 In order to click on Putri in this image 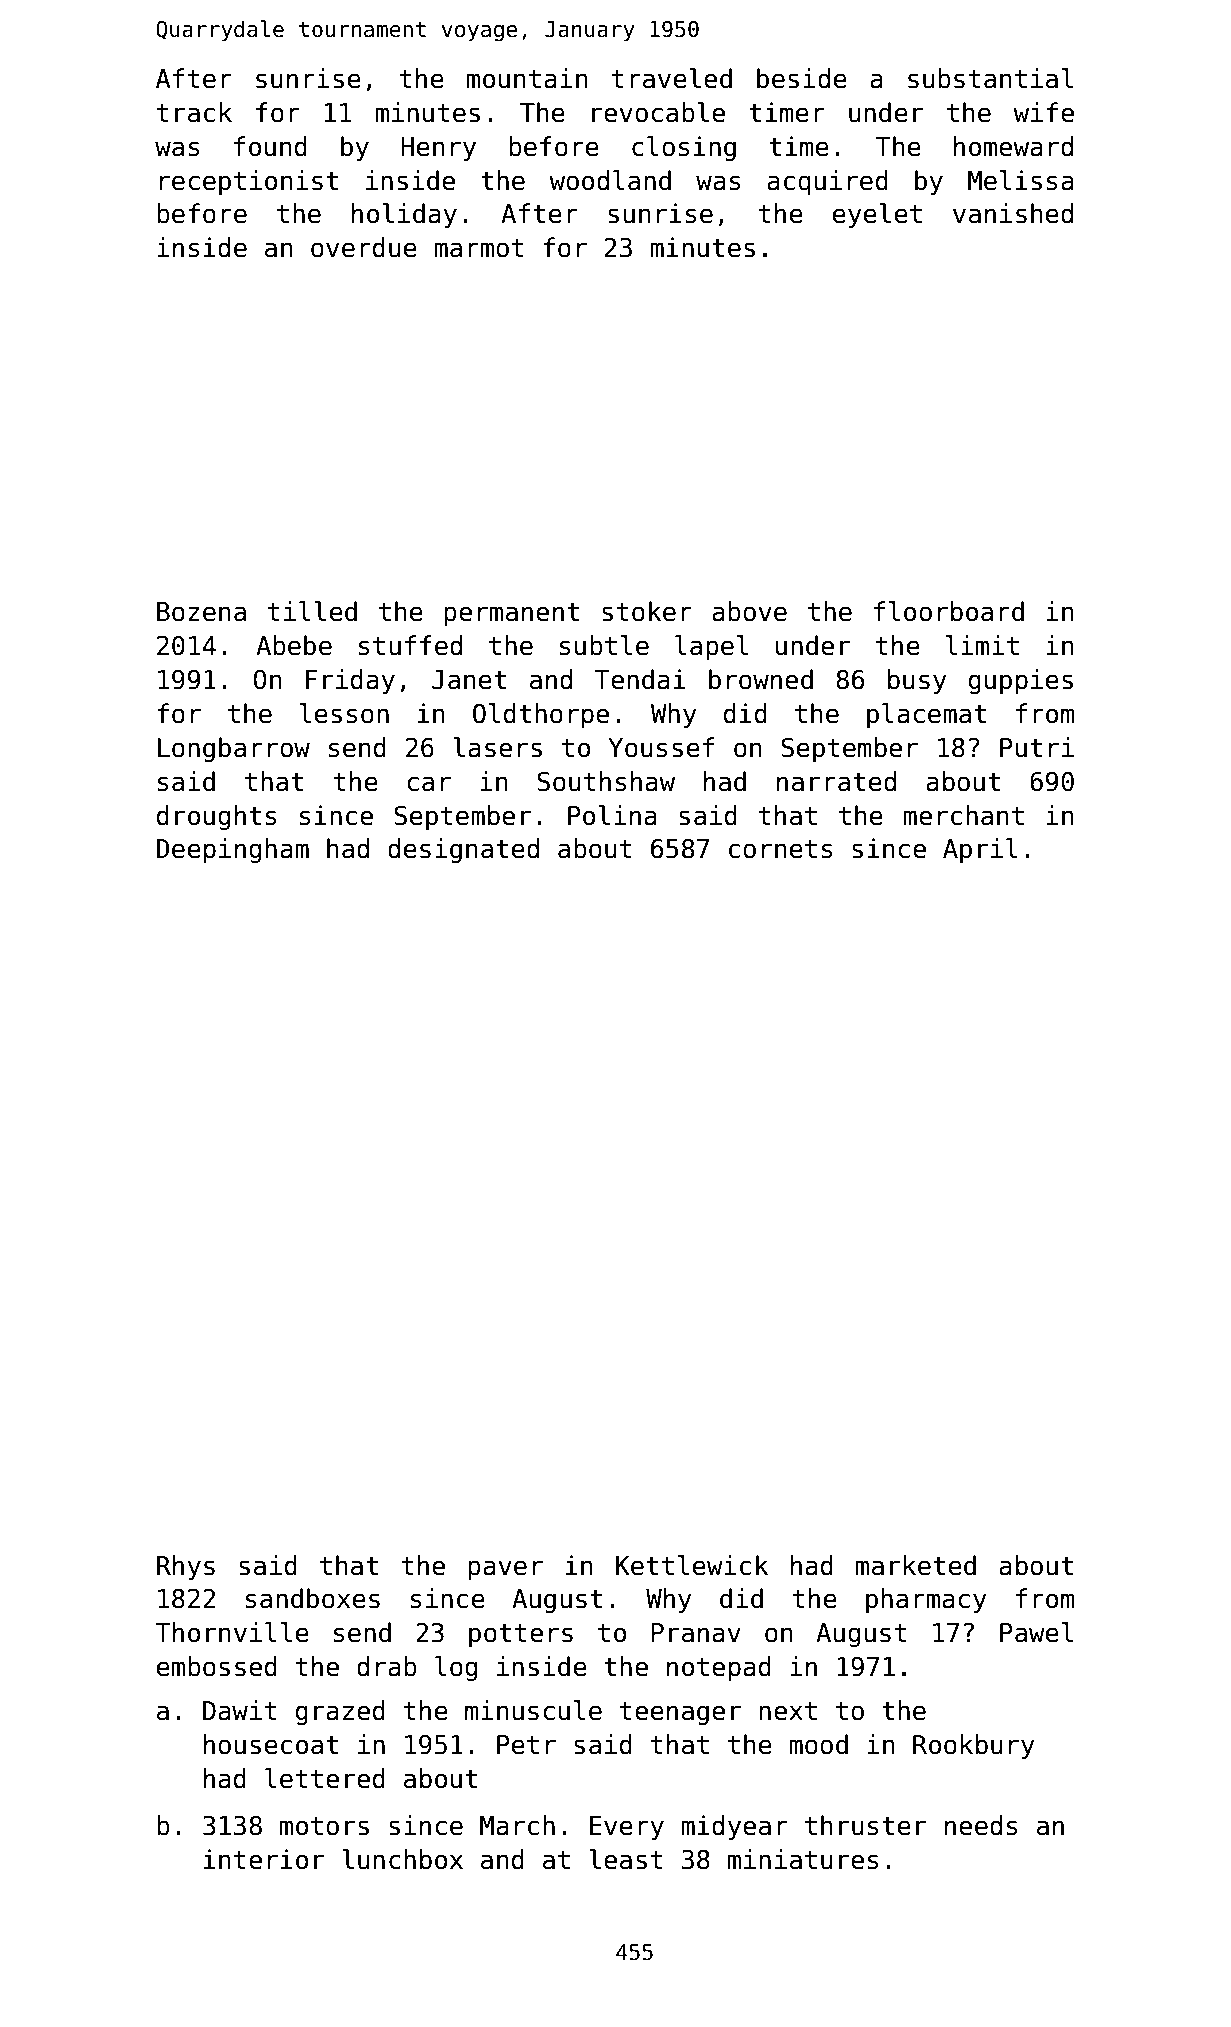, I will do `click(1037, 747)`.
